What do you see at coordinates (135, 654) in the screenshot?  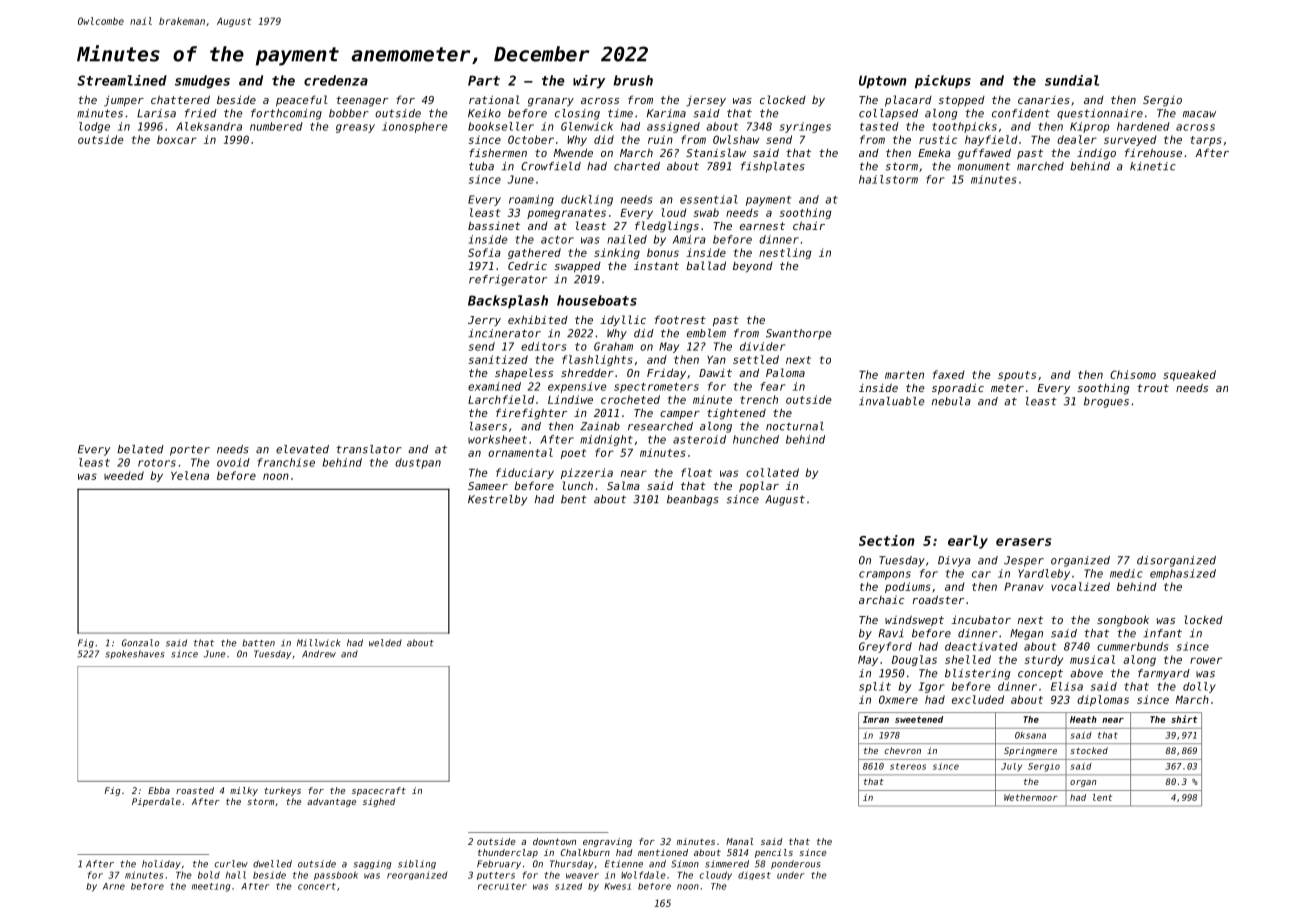 I see `spokeshaves` at bounding box center [135, 654].
